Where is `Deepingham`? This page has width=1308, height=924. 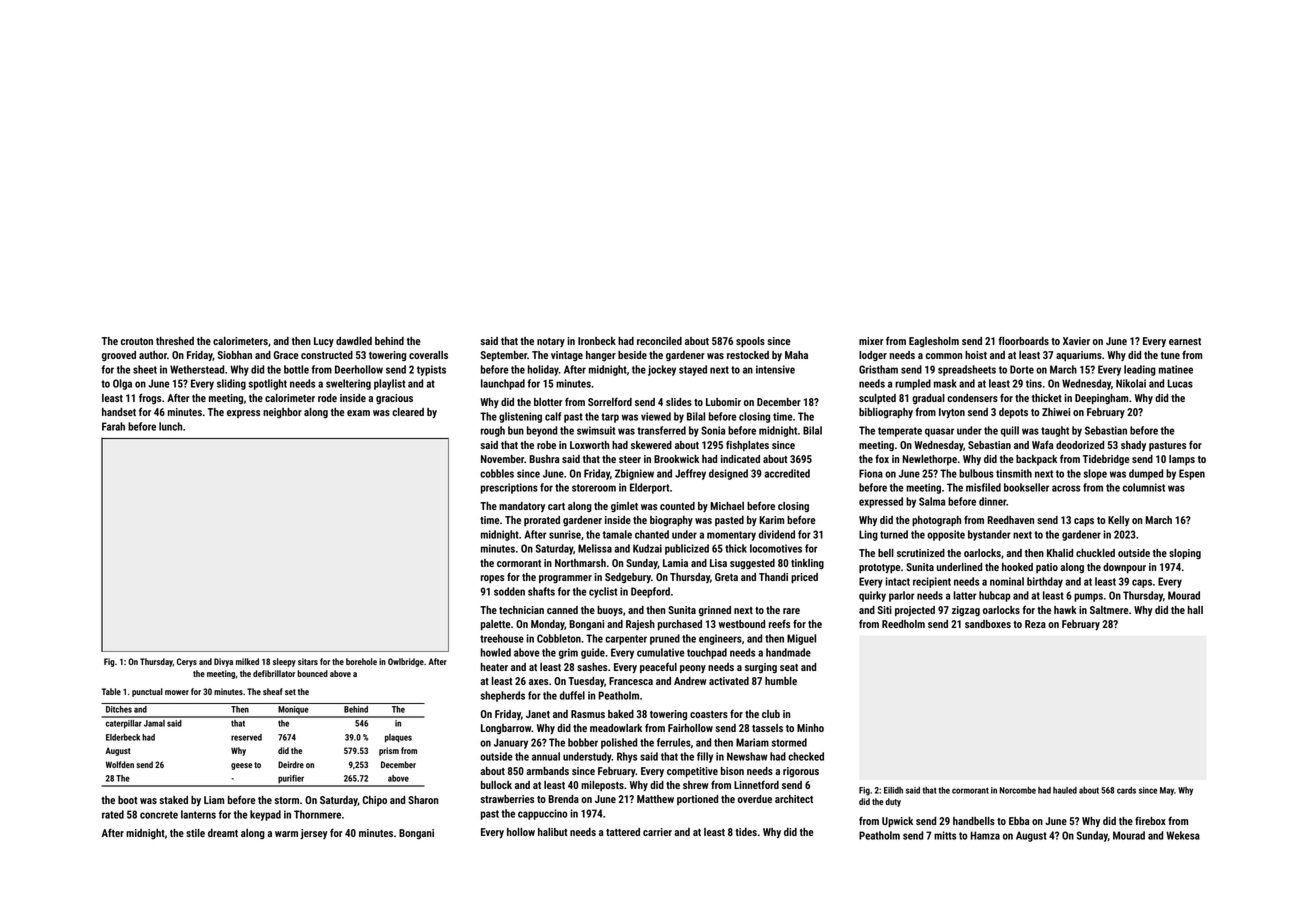
Deepingham is located at coordinates (1101, 399).
